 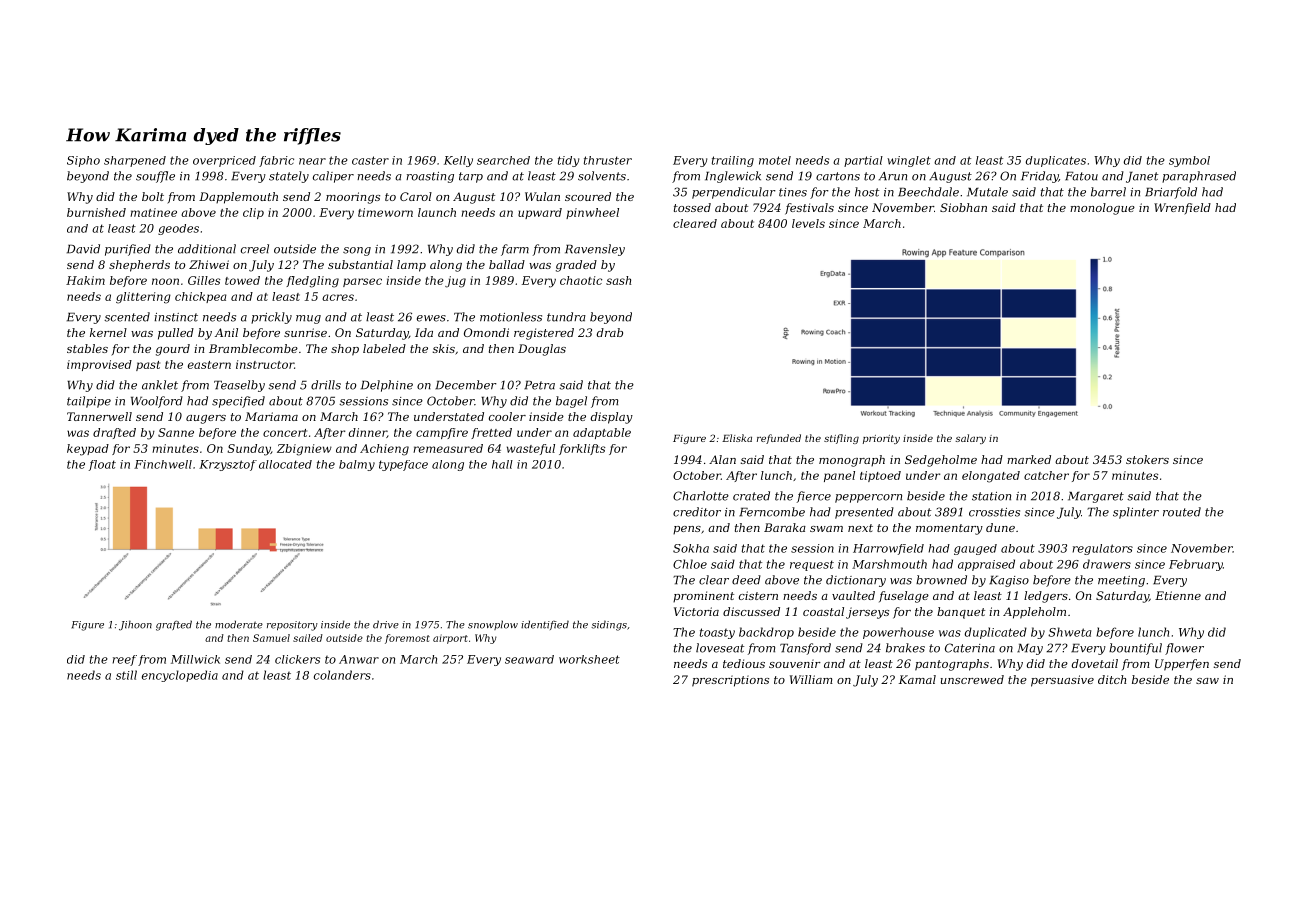 I want to click on prescriptions, so click(x=730, y=681).
